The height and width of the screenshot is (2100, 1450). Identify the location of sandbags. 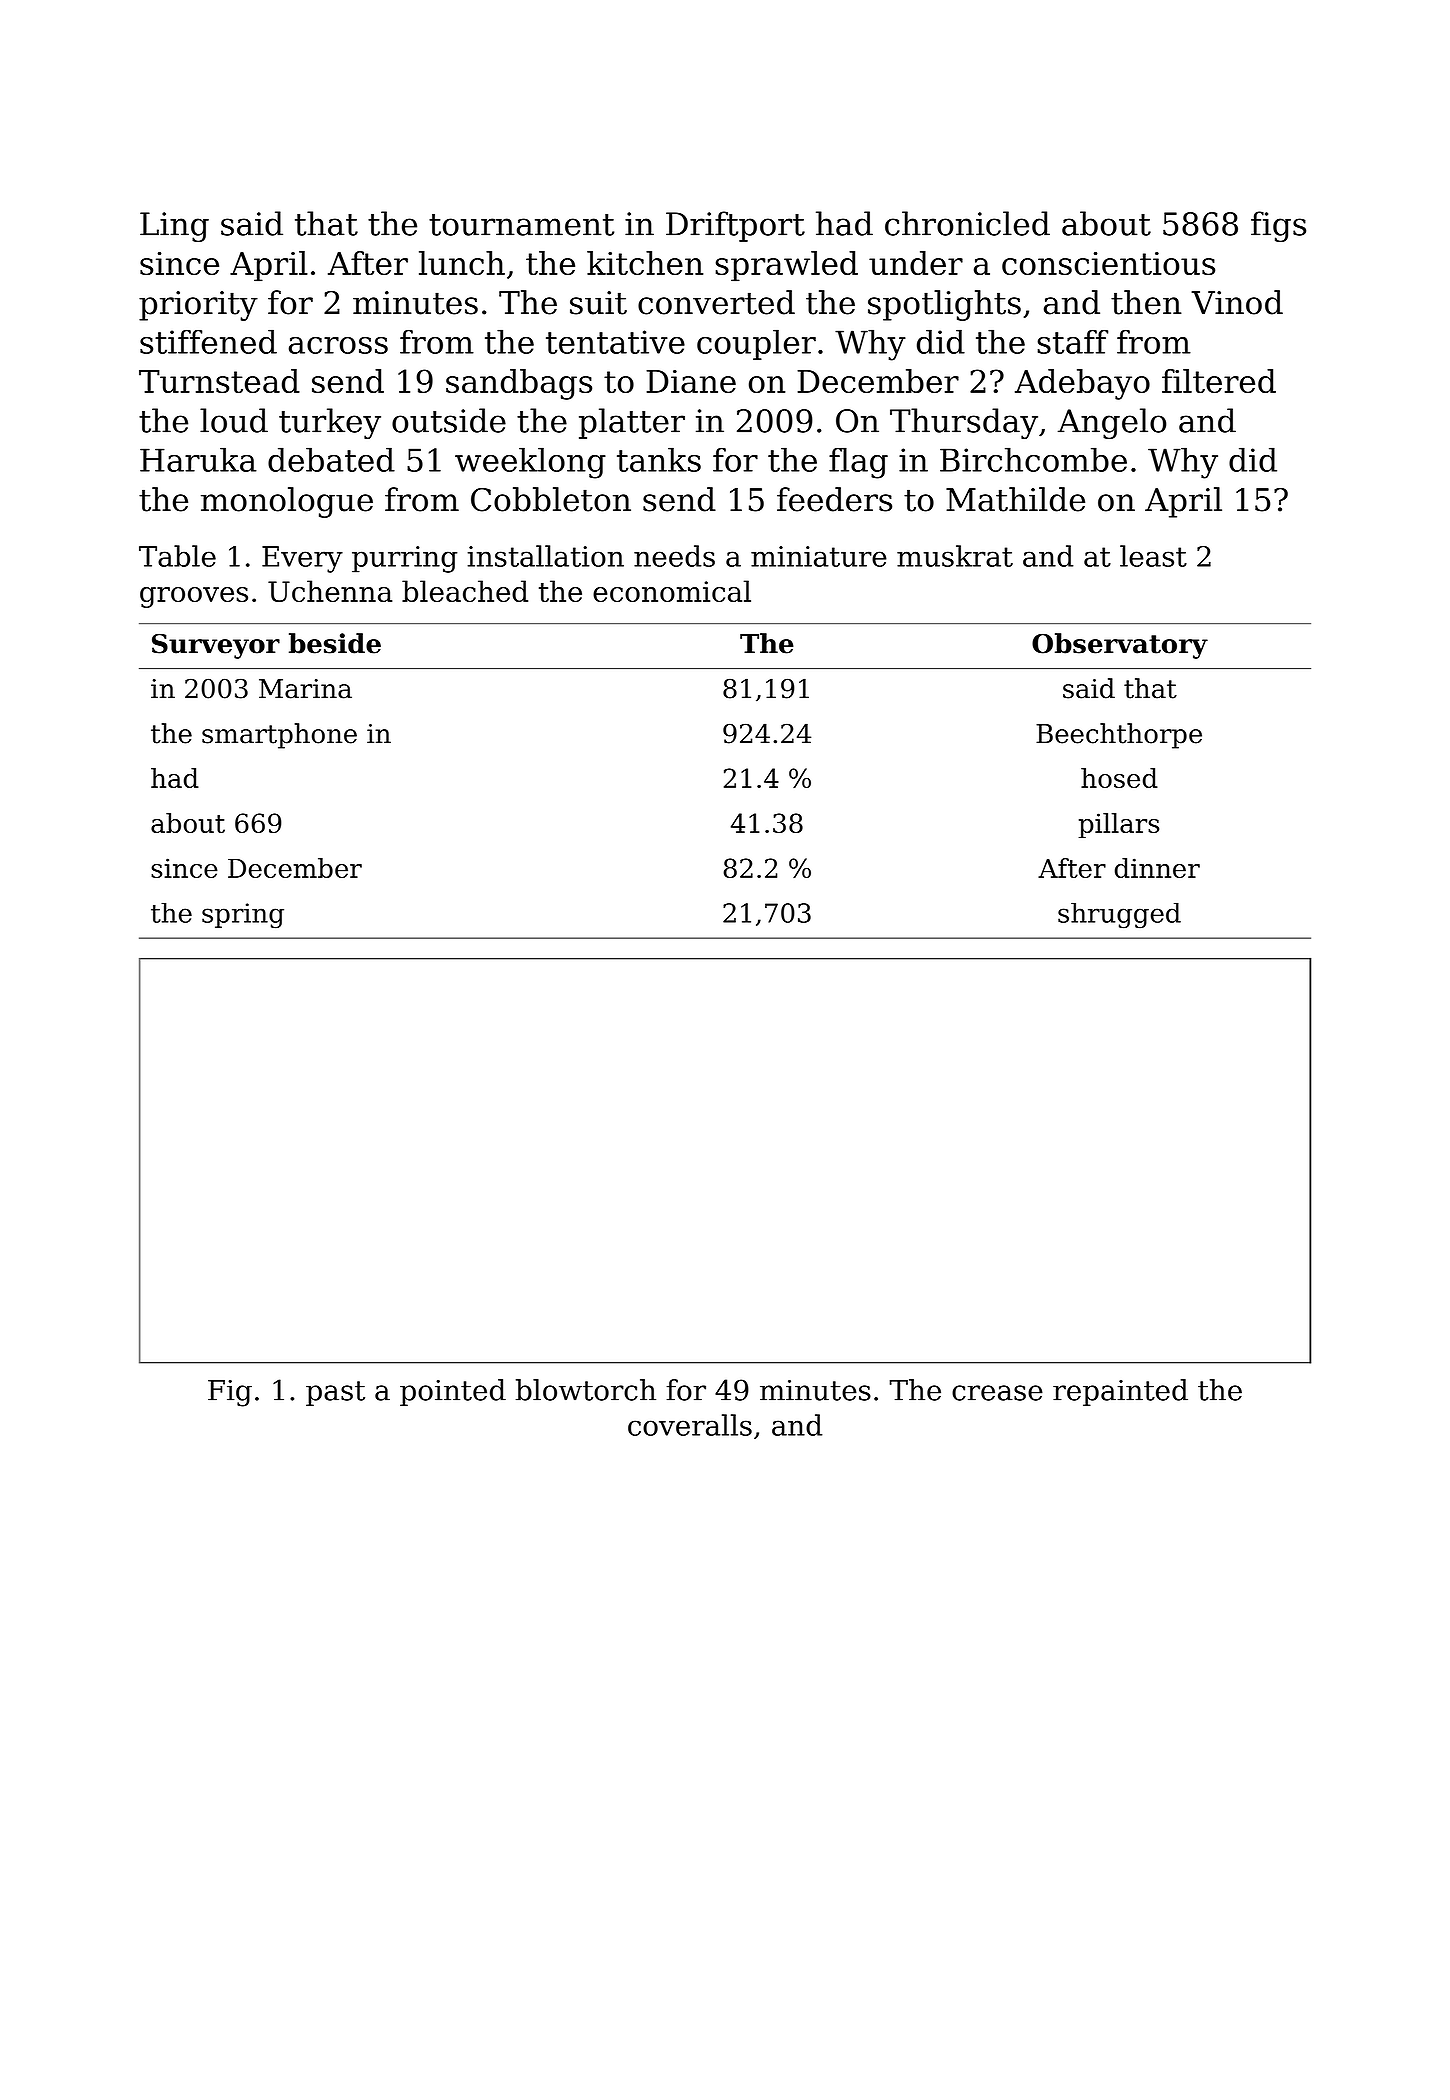
(519, 384).
